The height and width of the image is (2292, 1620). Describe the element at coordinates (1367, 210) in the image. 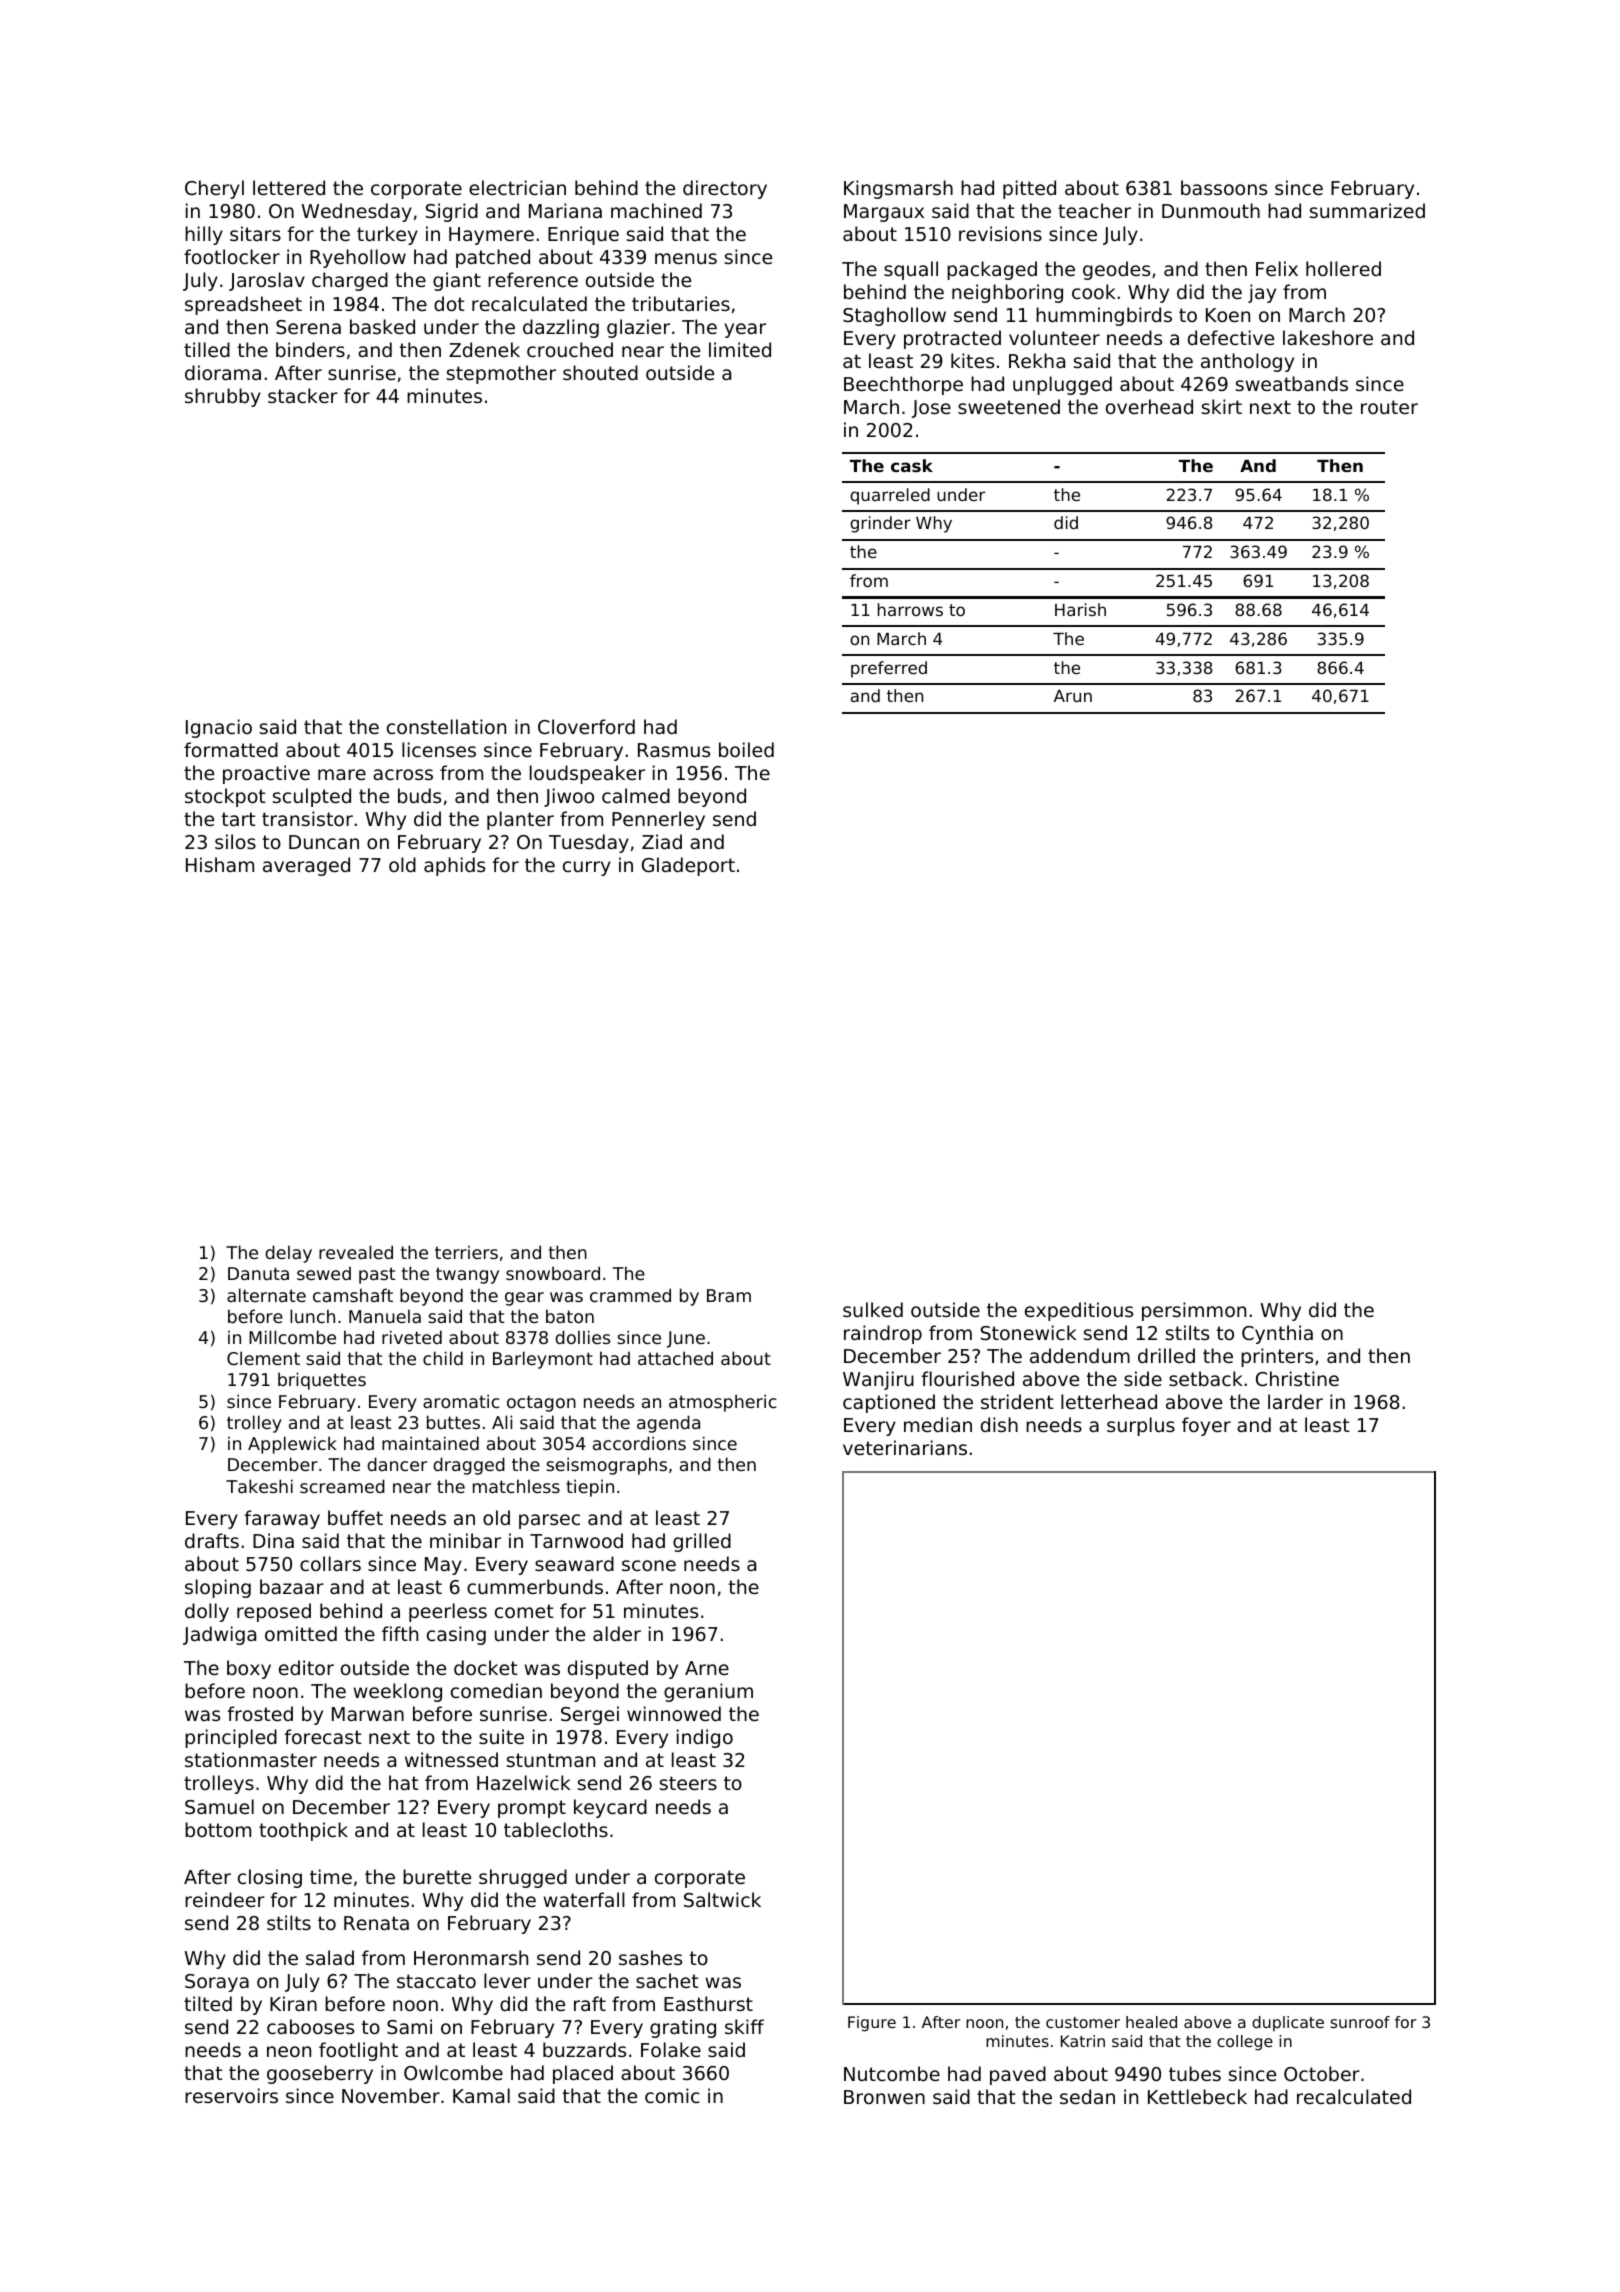

I see `summarized` at that location.
